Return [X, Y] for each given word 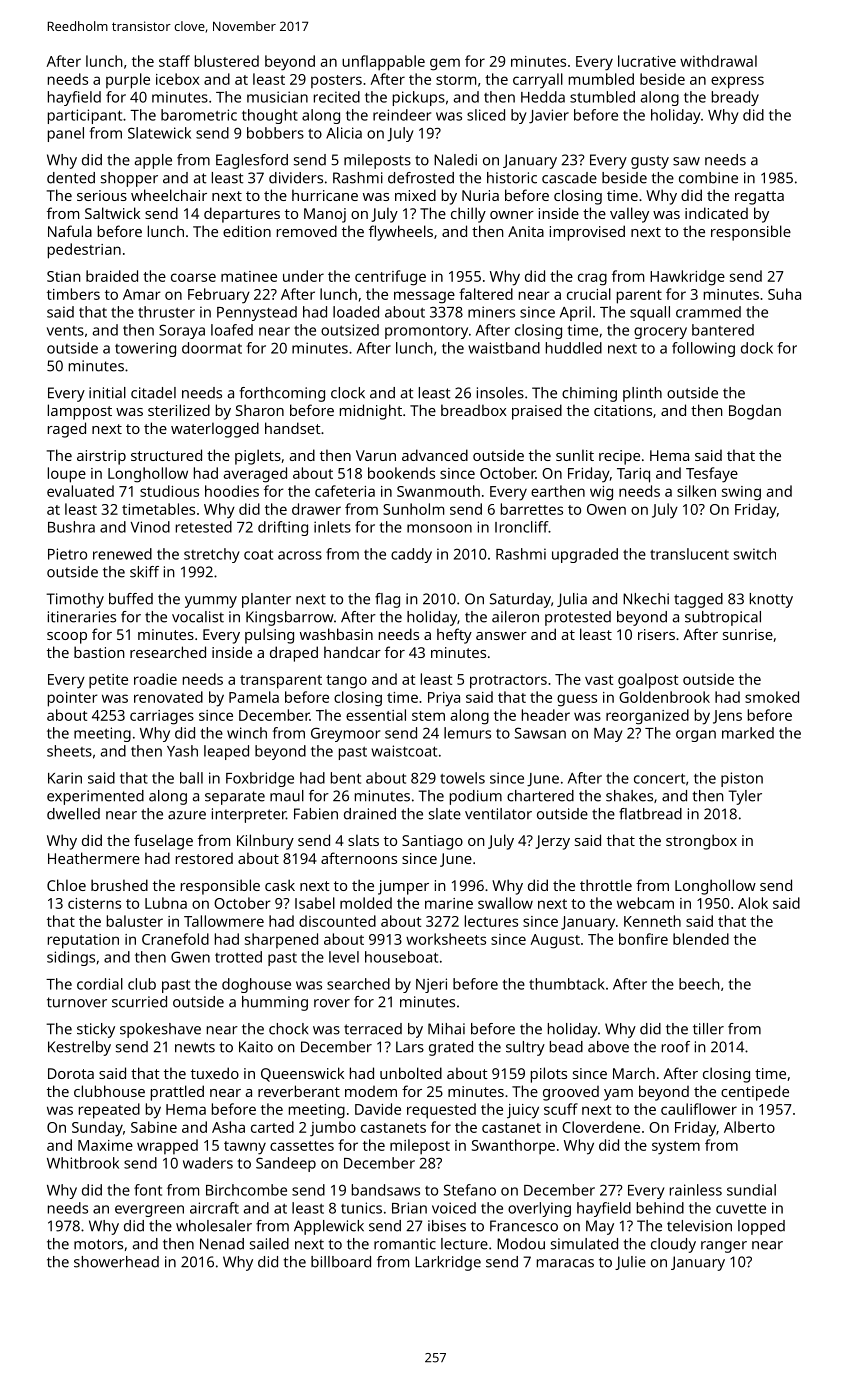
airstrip [101, 457]
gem [445, 64]
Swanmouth [438, 491]
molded [366, 903]
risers [656, 634]
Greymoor [345, 734]
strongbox [701, 842]
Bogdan [755, 412]
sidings [71, 958]
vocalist [198, 617]
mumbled [601, 79]
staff [174, 61]
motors [98, 1244]
